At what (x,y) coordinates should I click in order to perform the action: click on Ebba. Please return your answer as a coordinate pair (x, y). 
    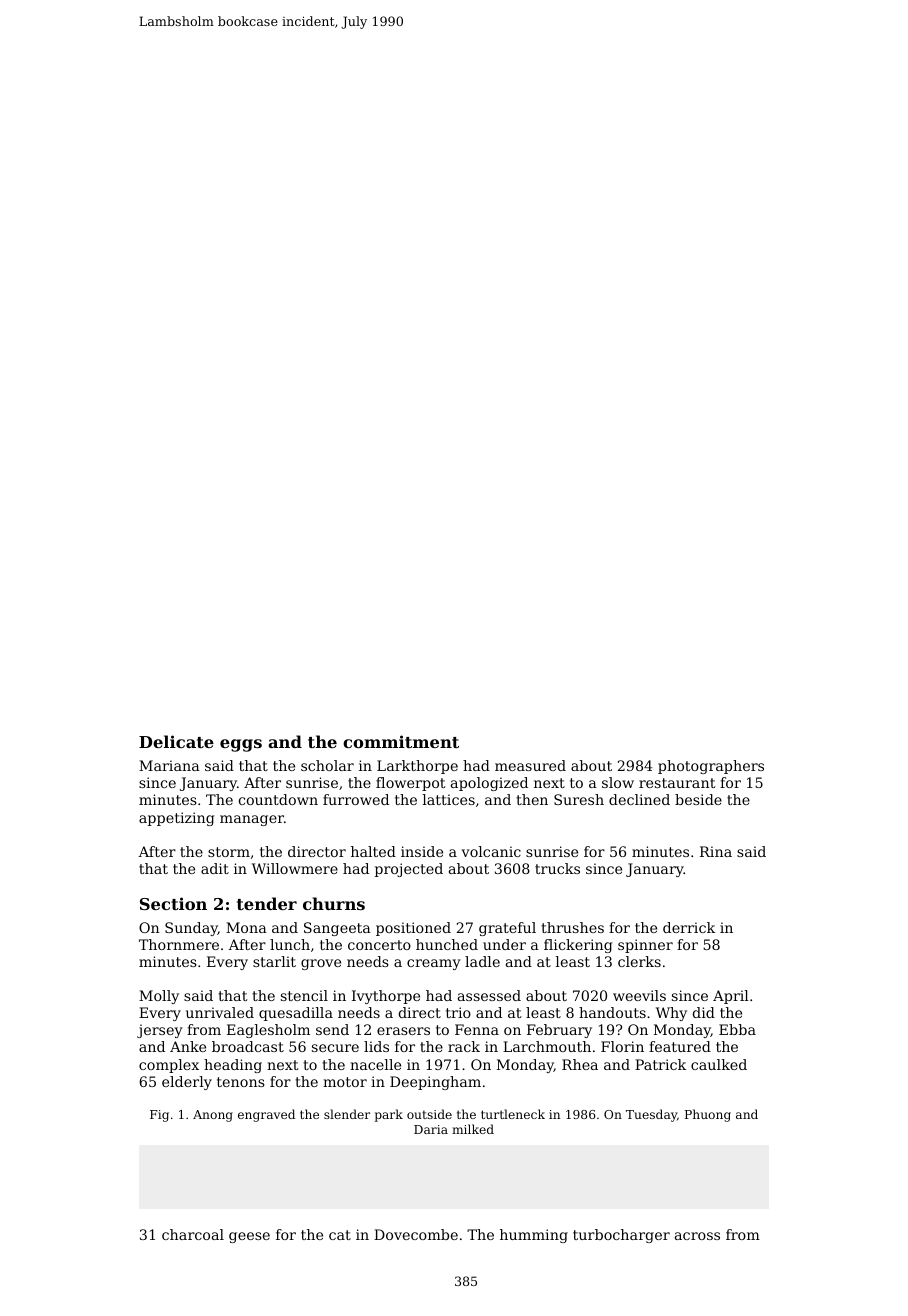
    Looking at the image, I should click on (737, 1029).
